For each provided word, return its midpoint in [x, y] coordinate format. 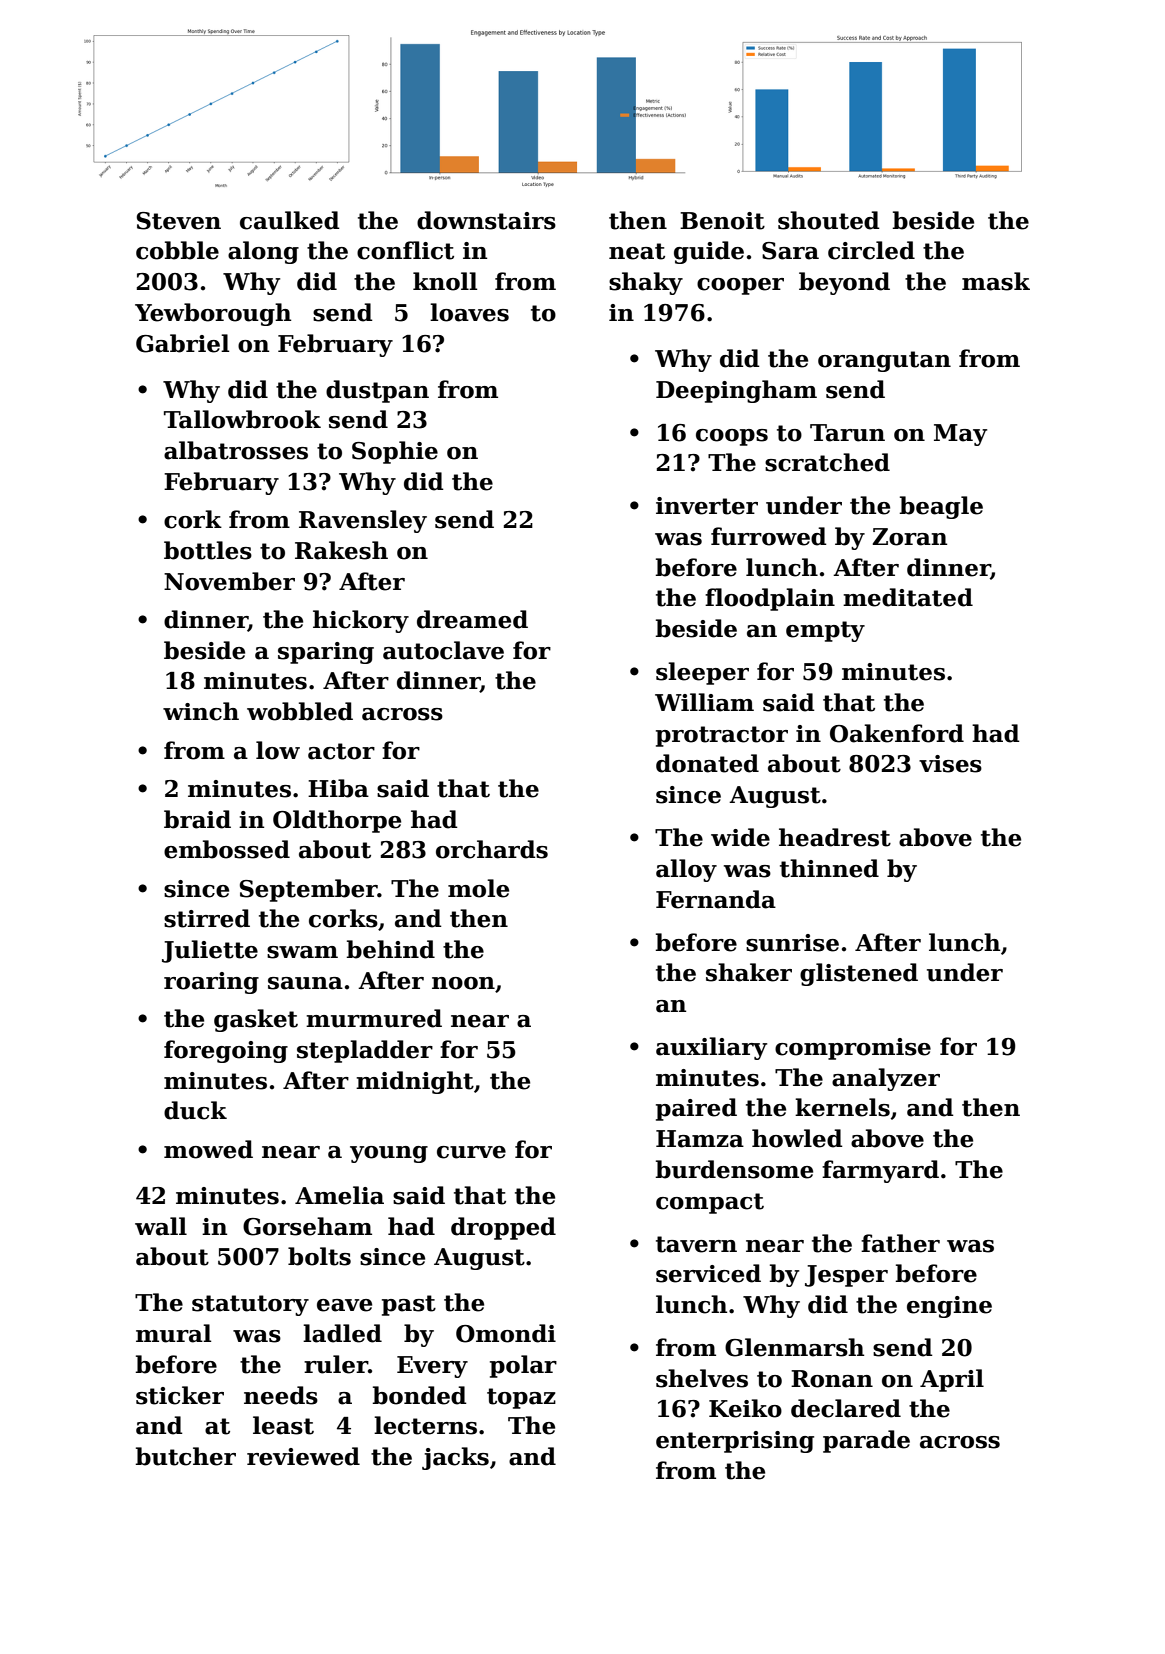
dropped [503, 1228]
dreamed [472, 619]
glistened [859, 974]
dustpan [377, 391]
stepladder [365, 1051]
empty [825, 631]
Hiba [338, 788]
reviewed [303, 1456]
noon [463, 983]
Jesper [846, 1276]
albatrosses [236, 450]
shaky [646, 283]
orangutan [884, 361]
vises [950, 764]
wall [161, 1226]
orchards [492, 849]
